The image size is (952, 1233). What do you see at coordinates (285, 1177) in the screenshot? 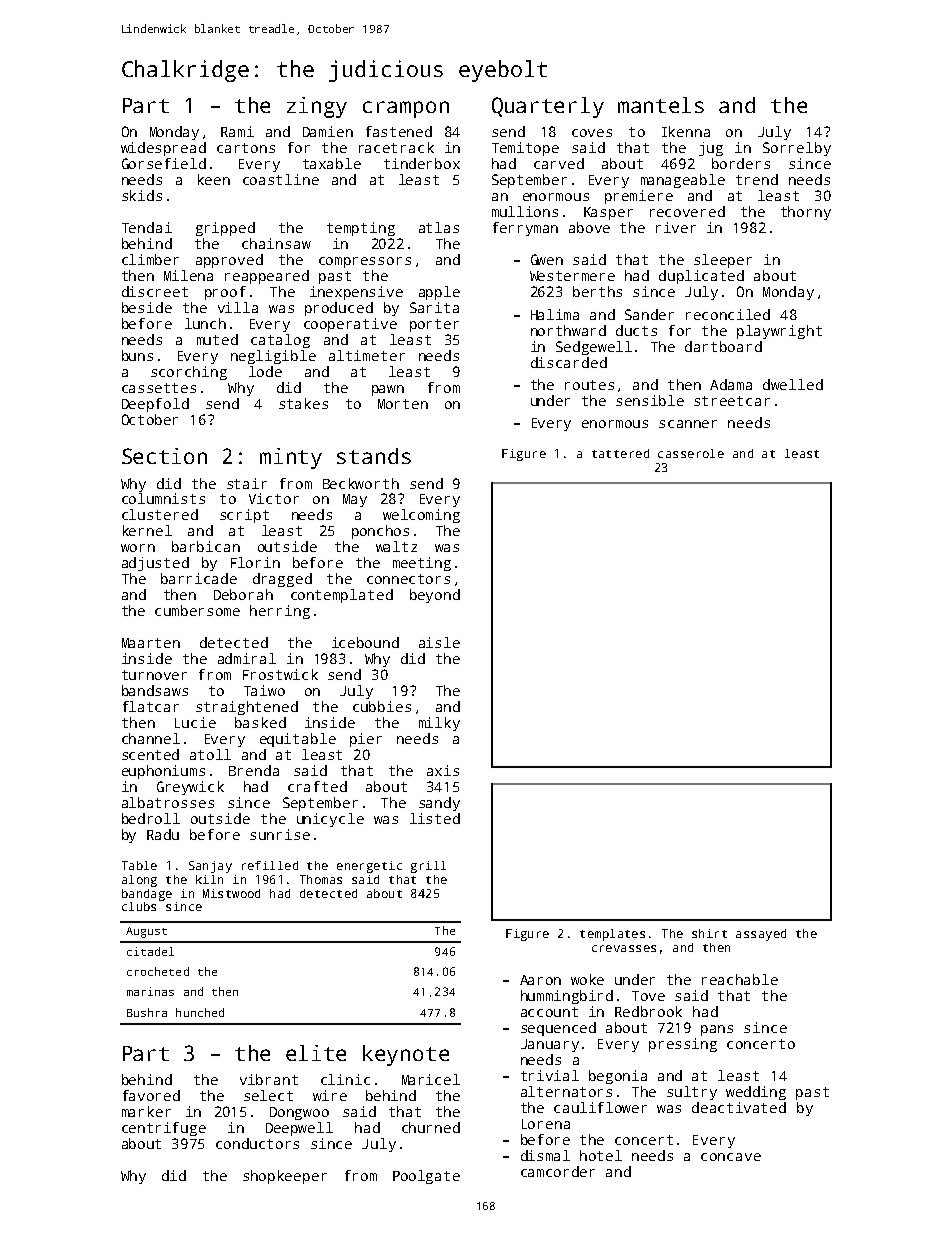
I see `shopkeeper` at bounding box center [285, 1177].
